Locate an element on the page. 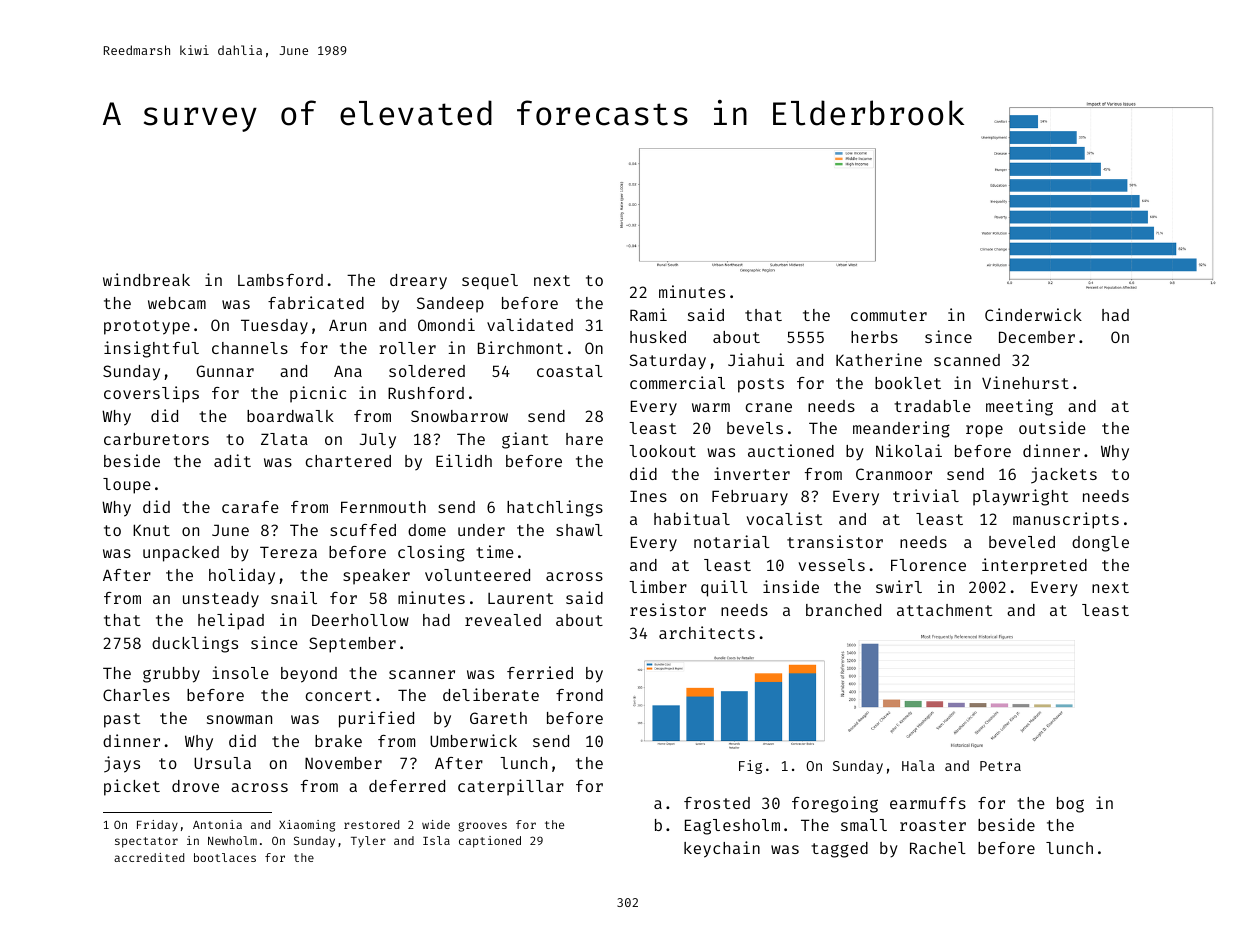 The height and width of the document is (952, 1233). sequel is located at coordinates (490, 282).
